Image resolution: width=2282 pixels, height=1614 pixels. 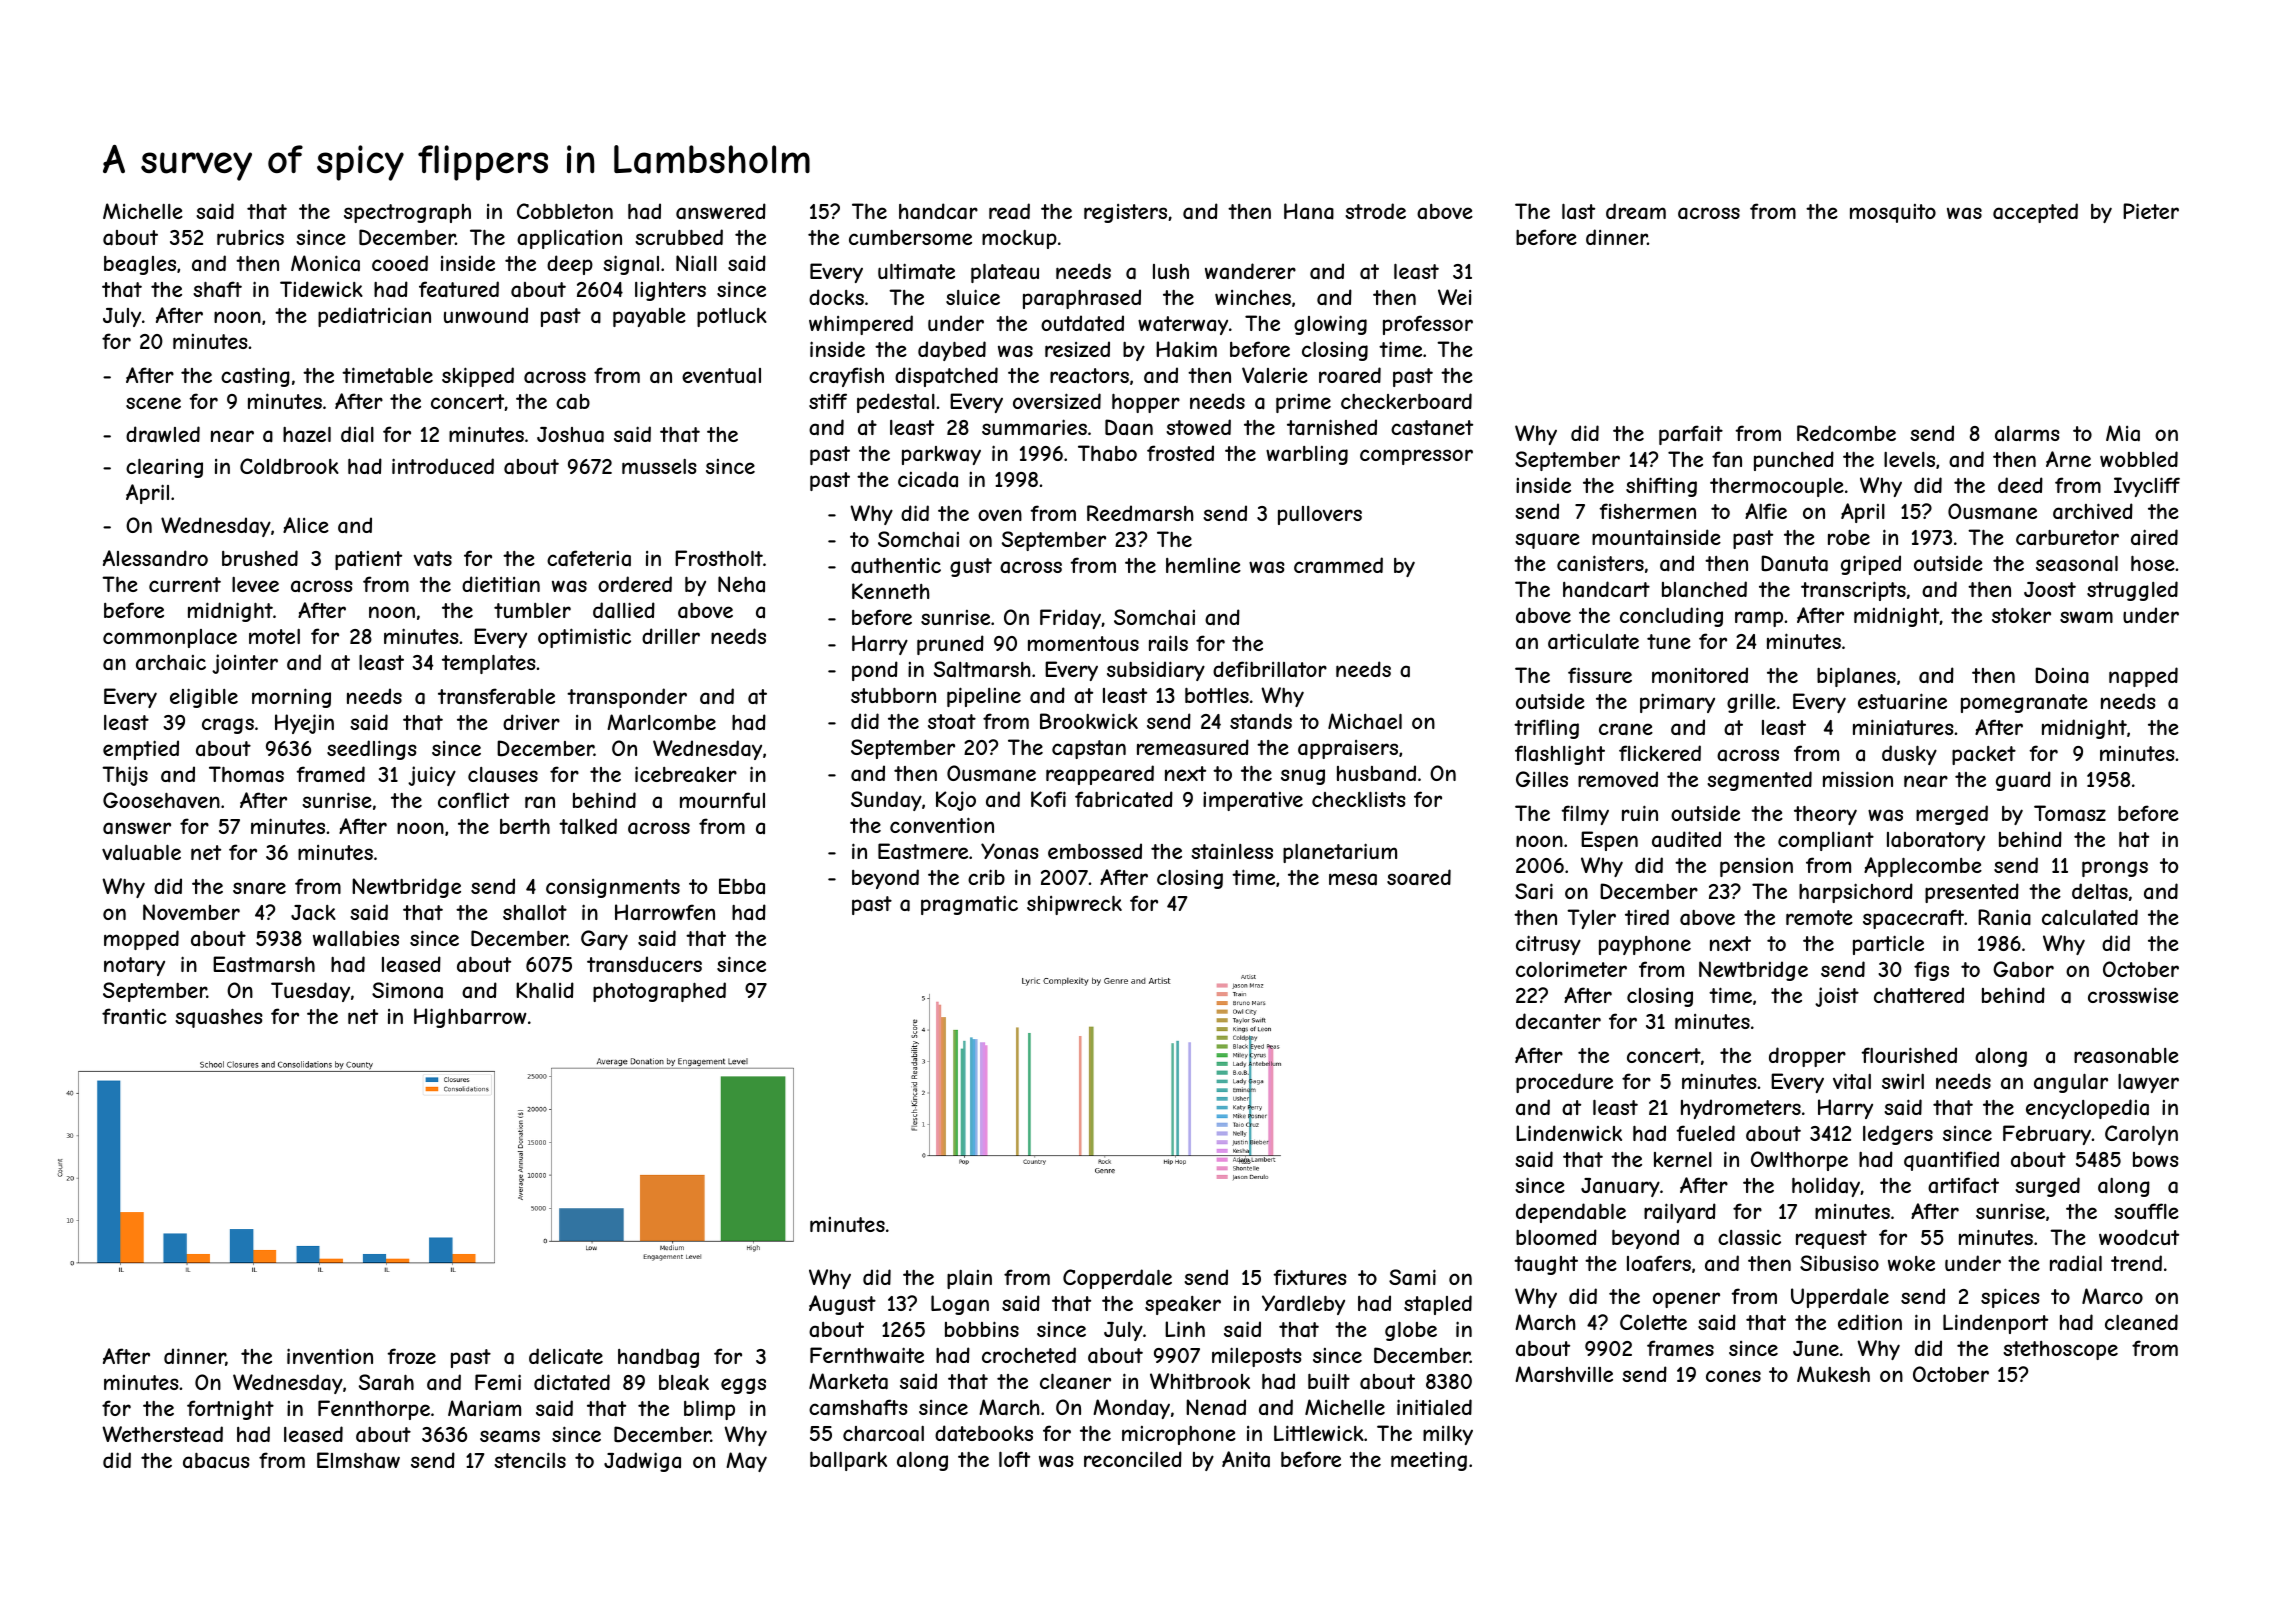 What do you see at coordinates (661, 722) in the image?
I see `Marlcombe` at bounding box center [661, 722].
